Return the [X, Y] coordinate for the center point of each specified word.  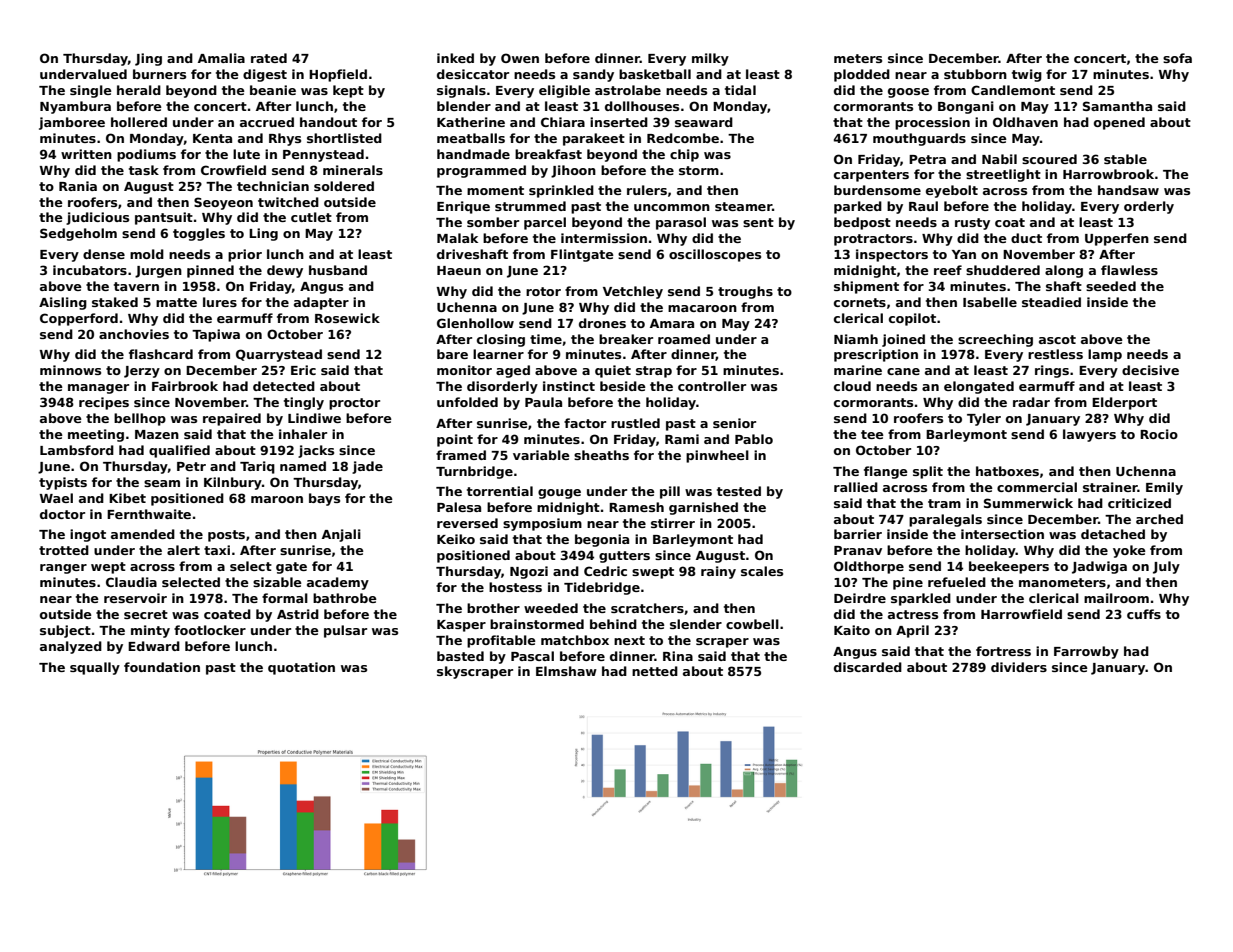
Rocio [1159, 434]
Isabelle [990, 302]
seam [162, 483]
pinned [210, 271]
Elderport [1124, 403]
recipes [104, 403]
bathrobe [345, 598]
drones [602, 323]
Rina [678, 656]
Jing [148, 59]
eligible [564, 91]
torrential [500, 491]
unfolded [467, 402]
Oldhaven [1025, 122]
